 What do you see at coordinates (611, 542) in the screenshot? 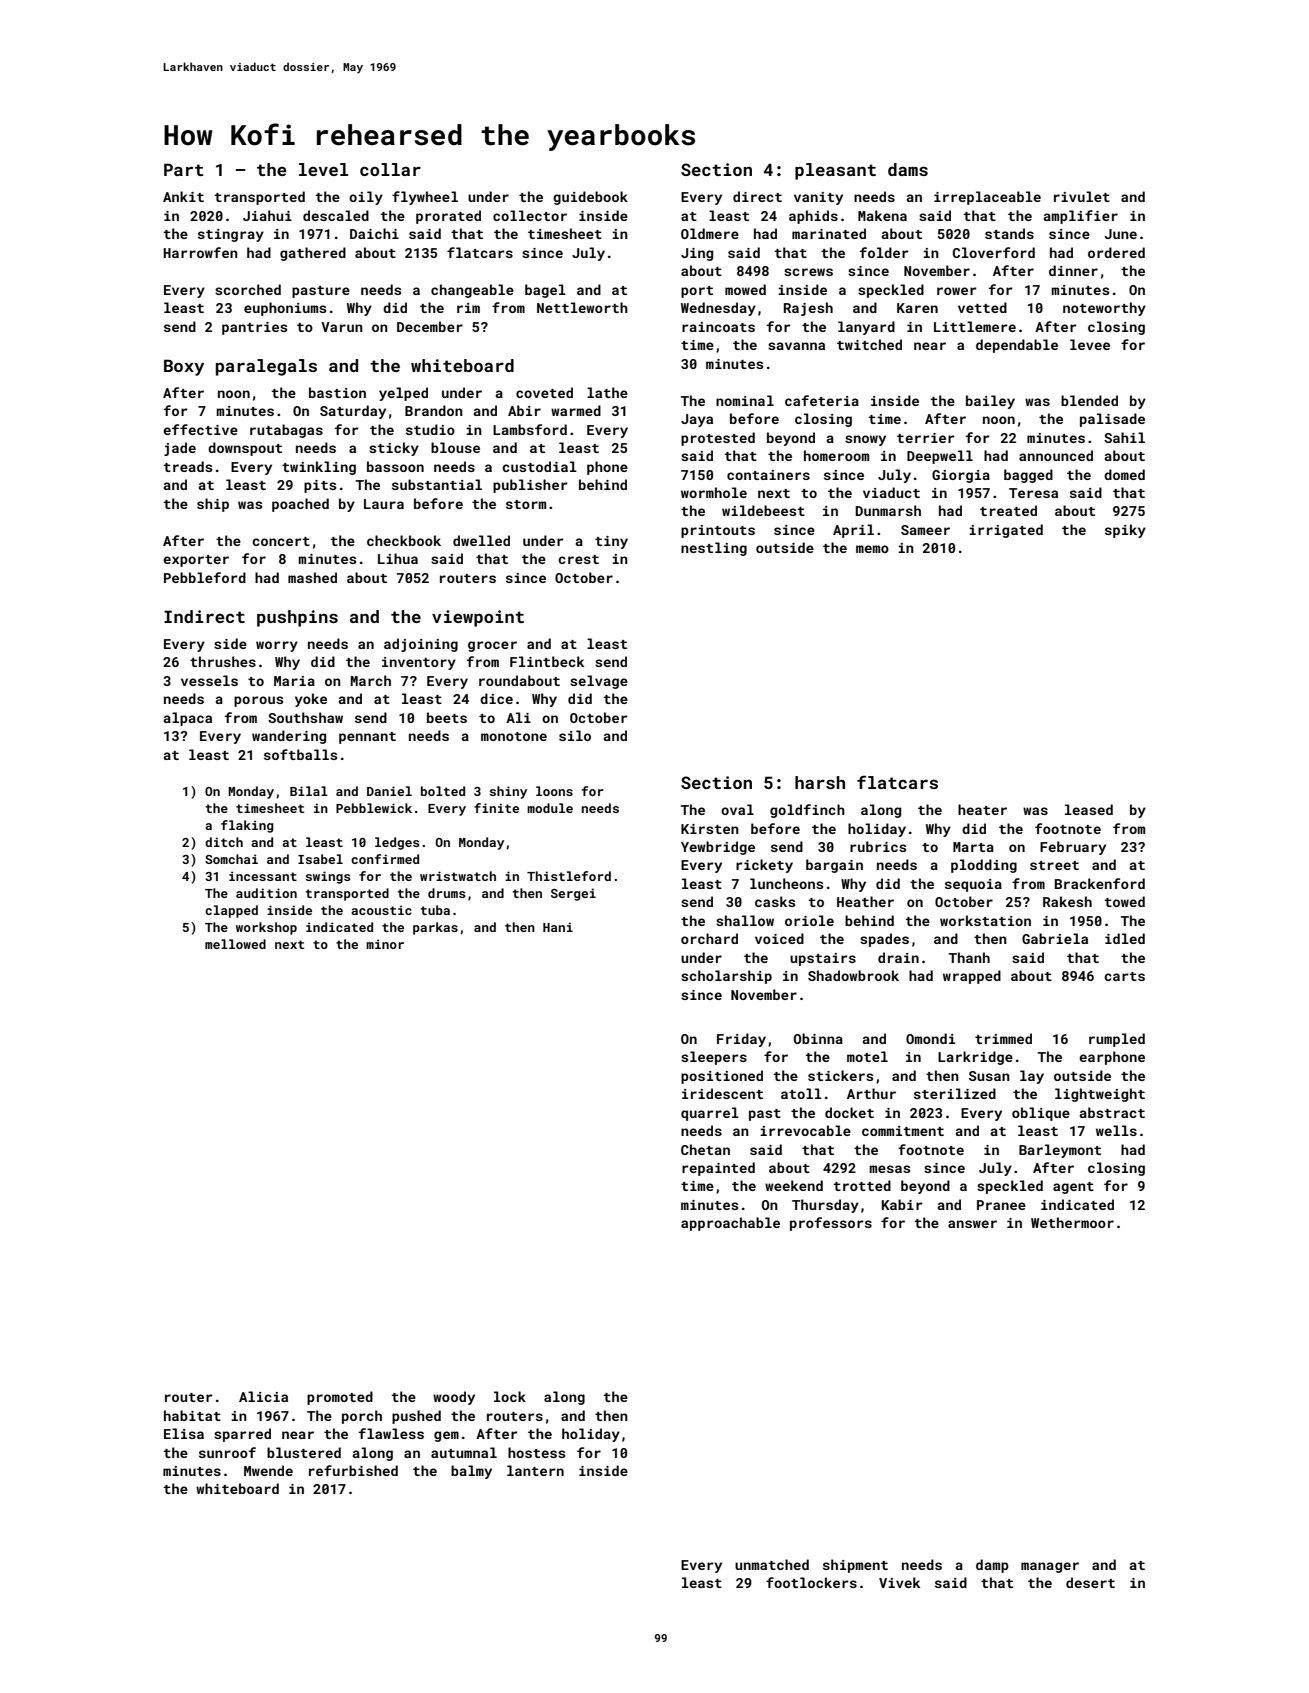
I see `tiny` at bounding box center [611, 542].
